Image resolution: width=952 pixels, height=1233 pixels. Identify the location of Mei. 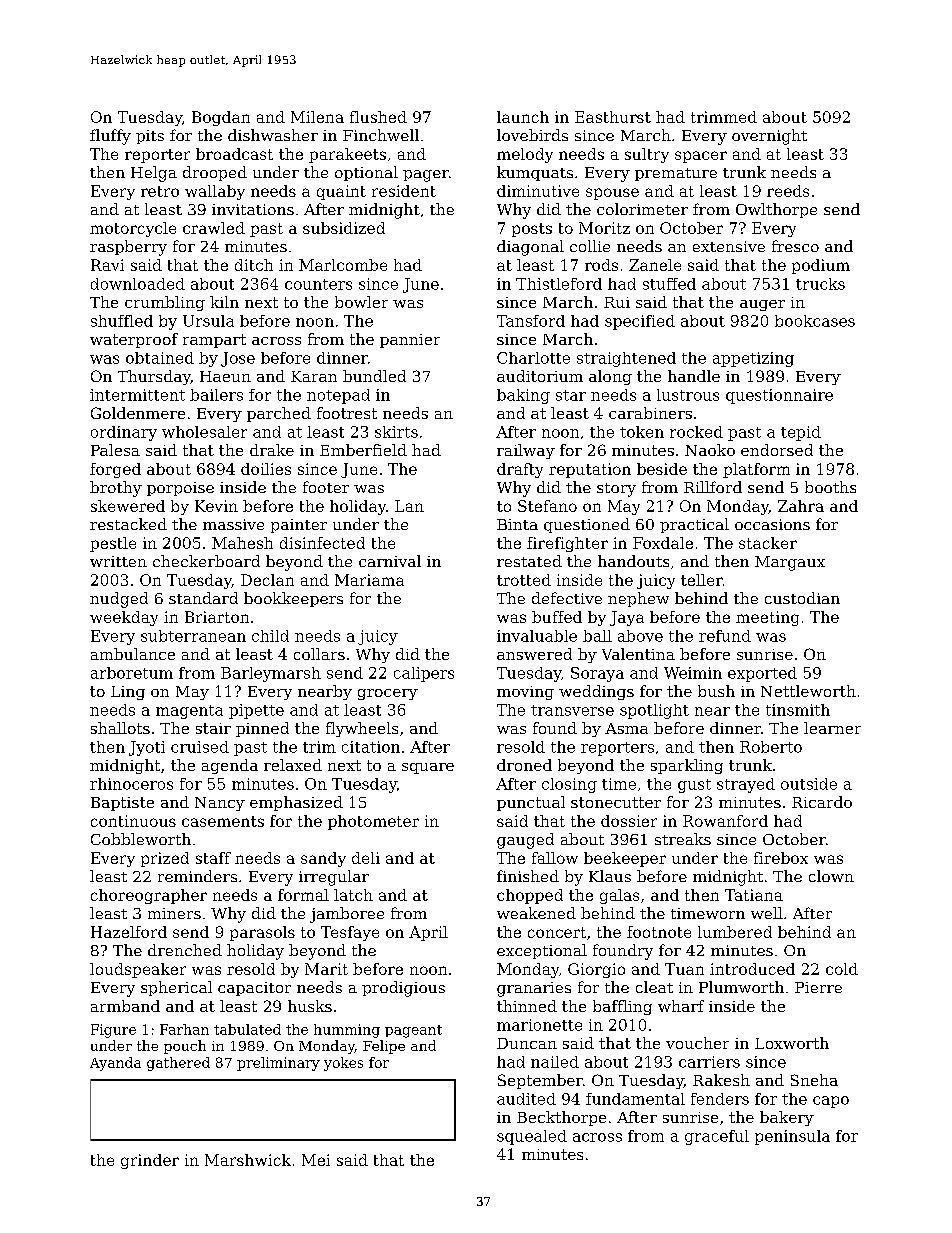
(316, 1160).
